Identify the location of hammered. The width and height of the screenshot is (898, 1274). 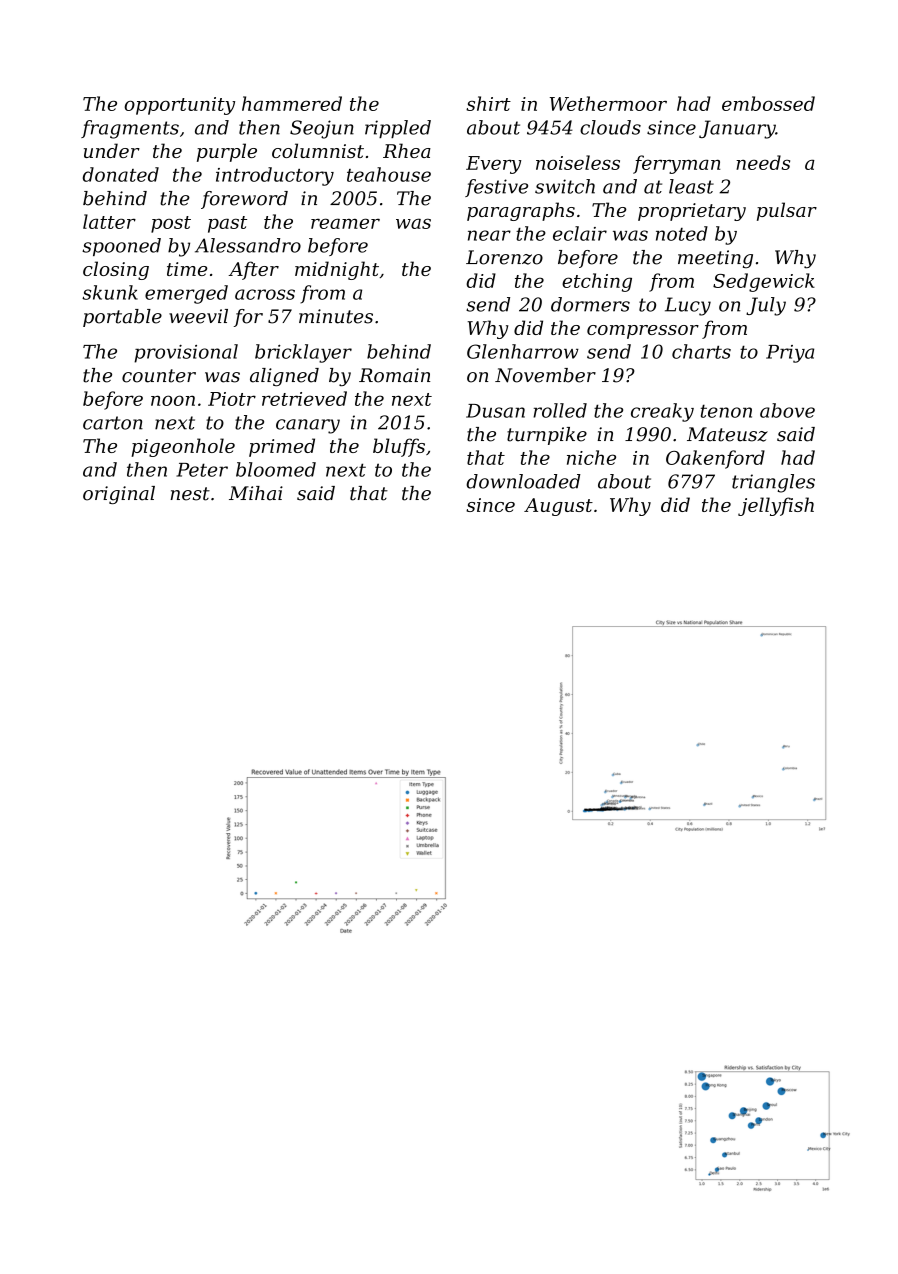
(292, 103).
